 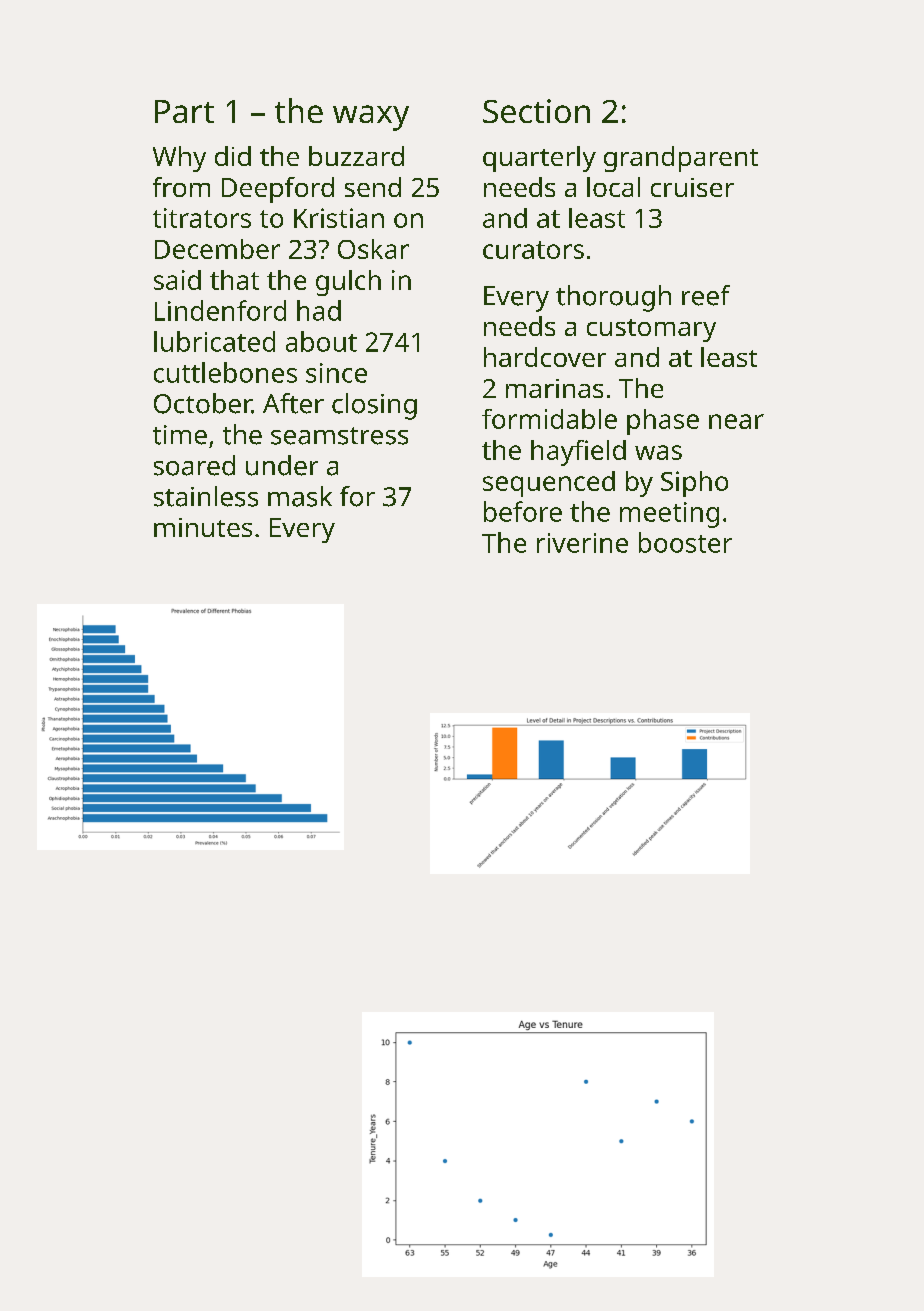 I want to click on did, so click(x=233, y=156).
